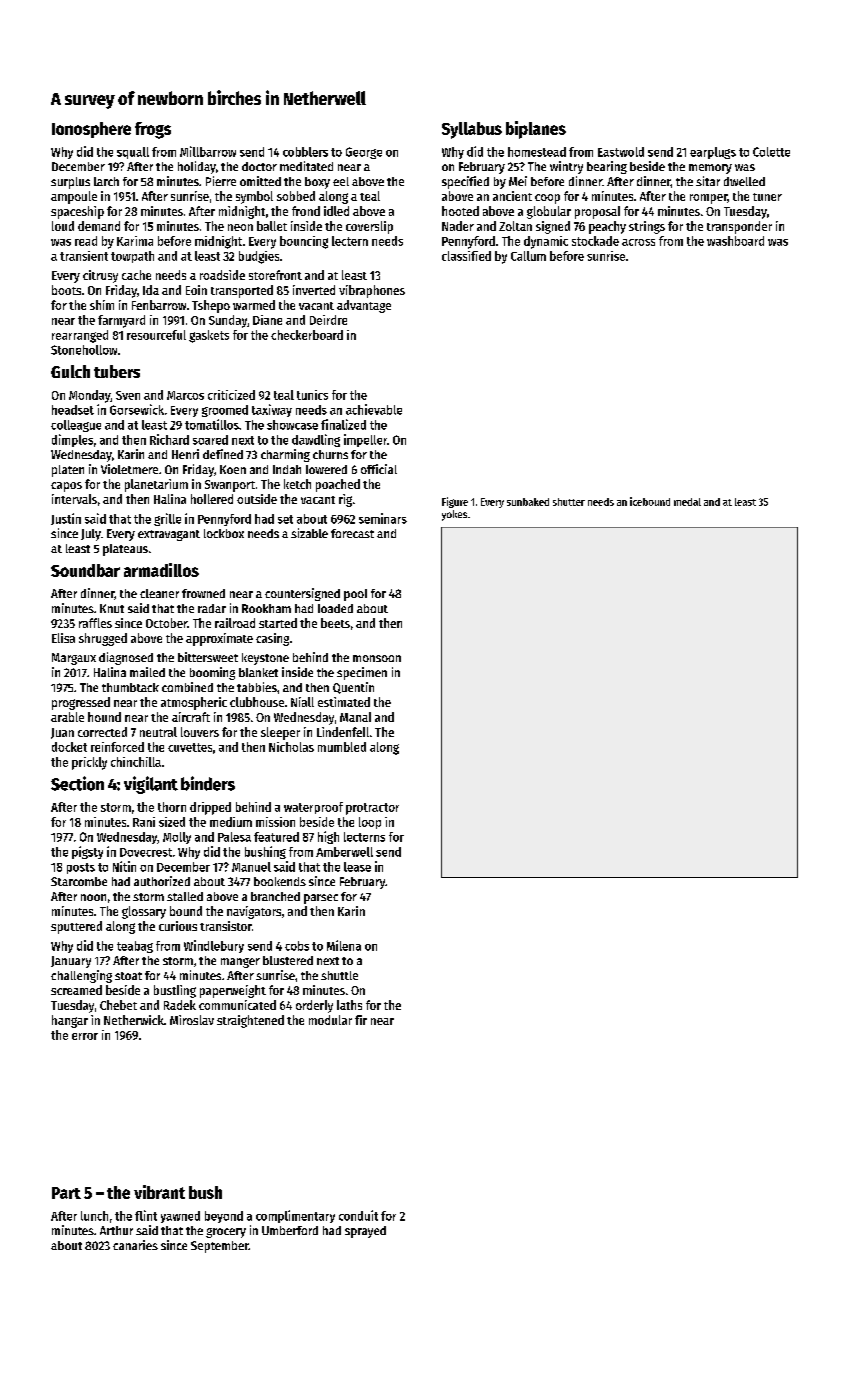 This screenshot has height=1400, width=849. Describe the element at coordinates (361, 1020) in the screenshot. I see `fir` at that location.
